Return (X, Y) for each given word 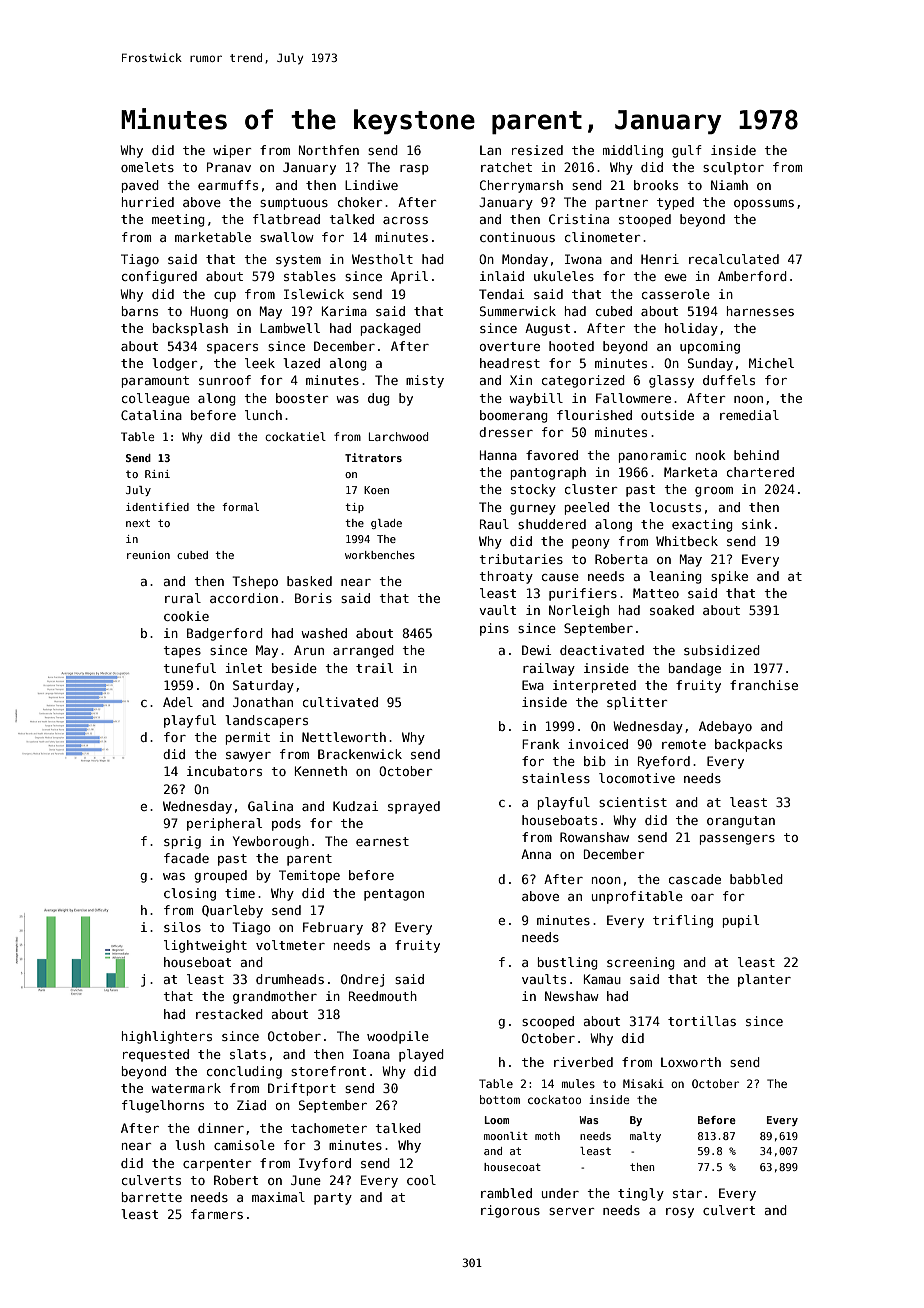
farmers (217, 1214)
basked (309, 581)
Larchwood (398, 436)
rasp (414, 170)
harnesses (760, 311)
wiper (232, 151)
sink (757, 524)
